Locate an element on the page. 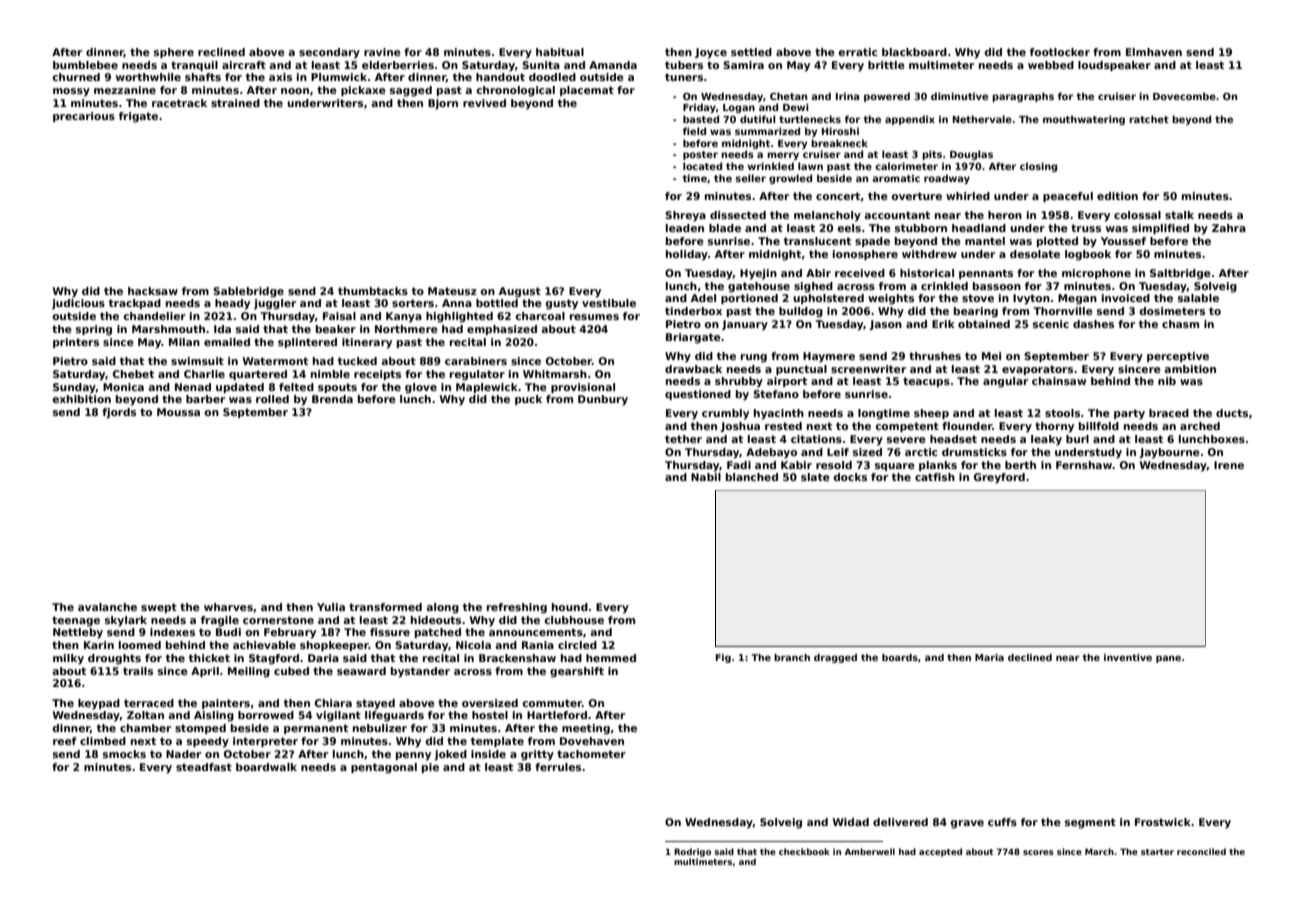 The height and width of the page is (924, 1308). vestibule is located at coordinates (609, 303).
